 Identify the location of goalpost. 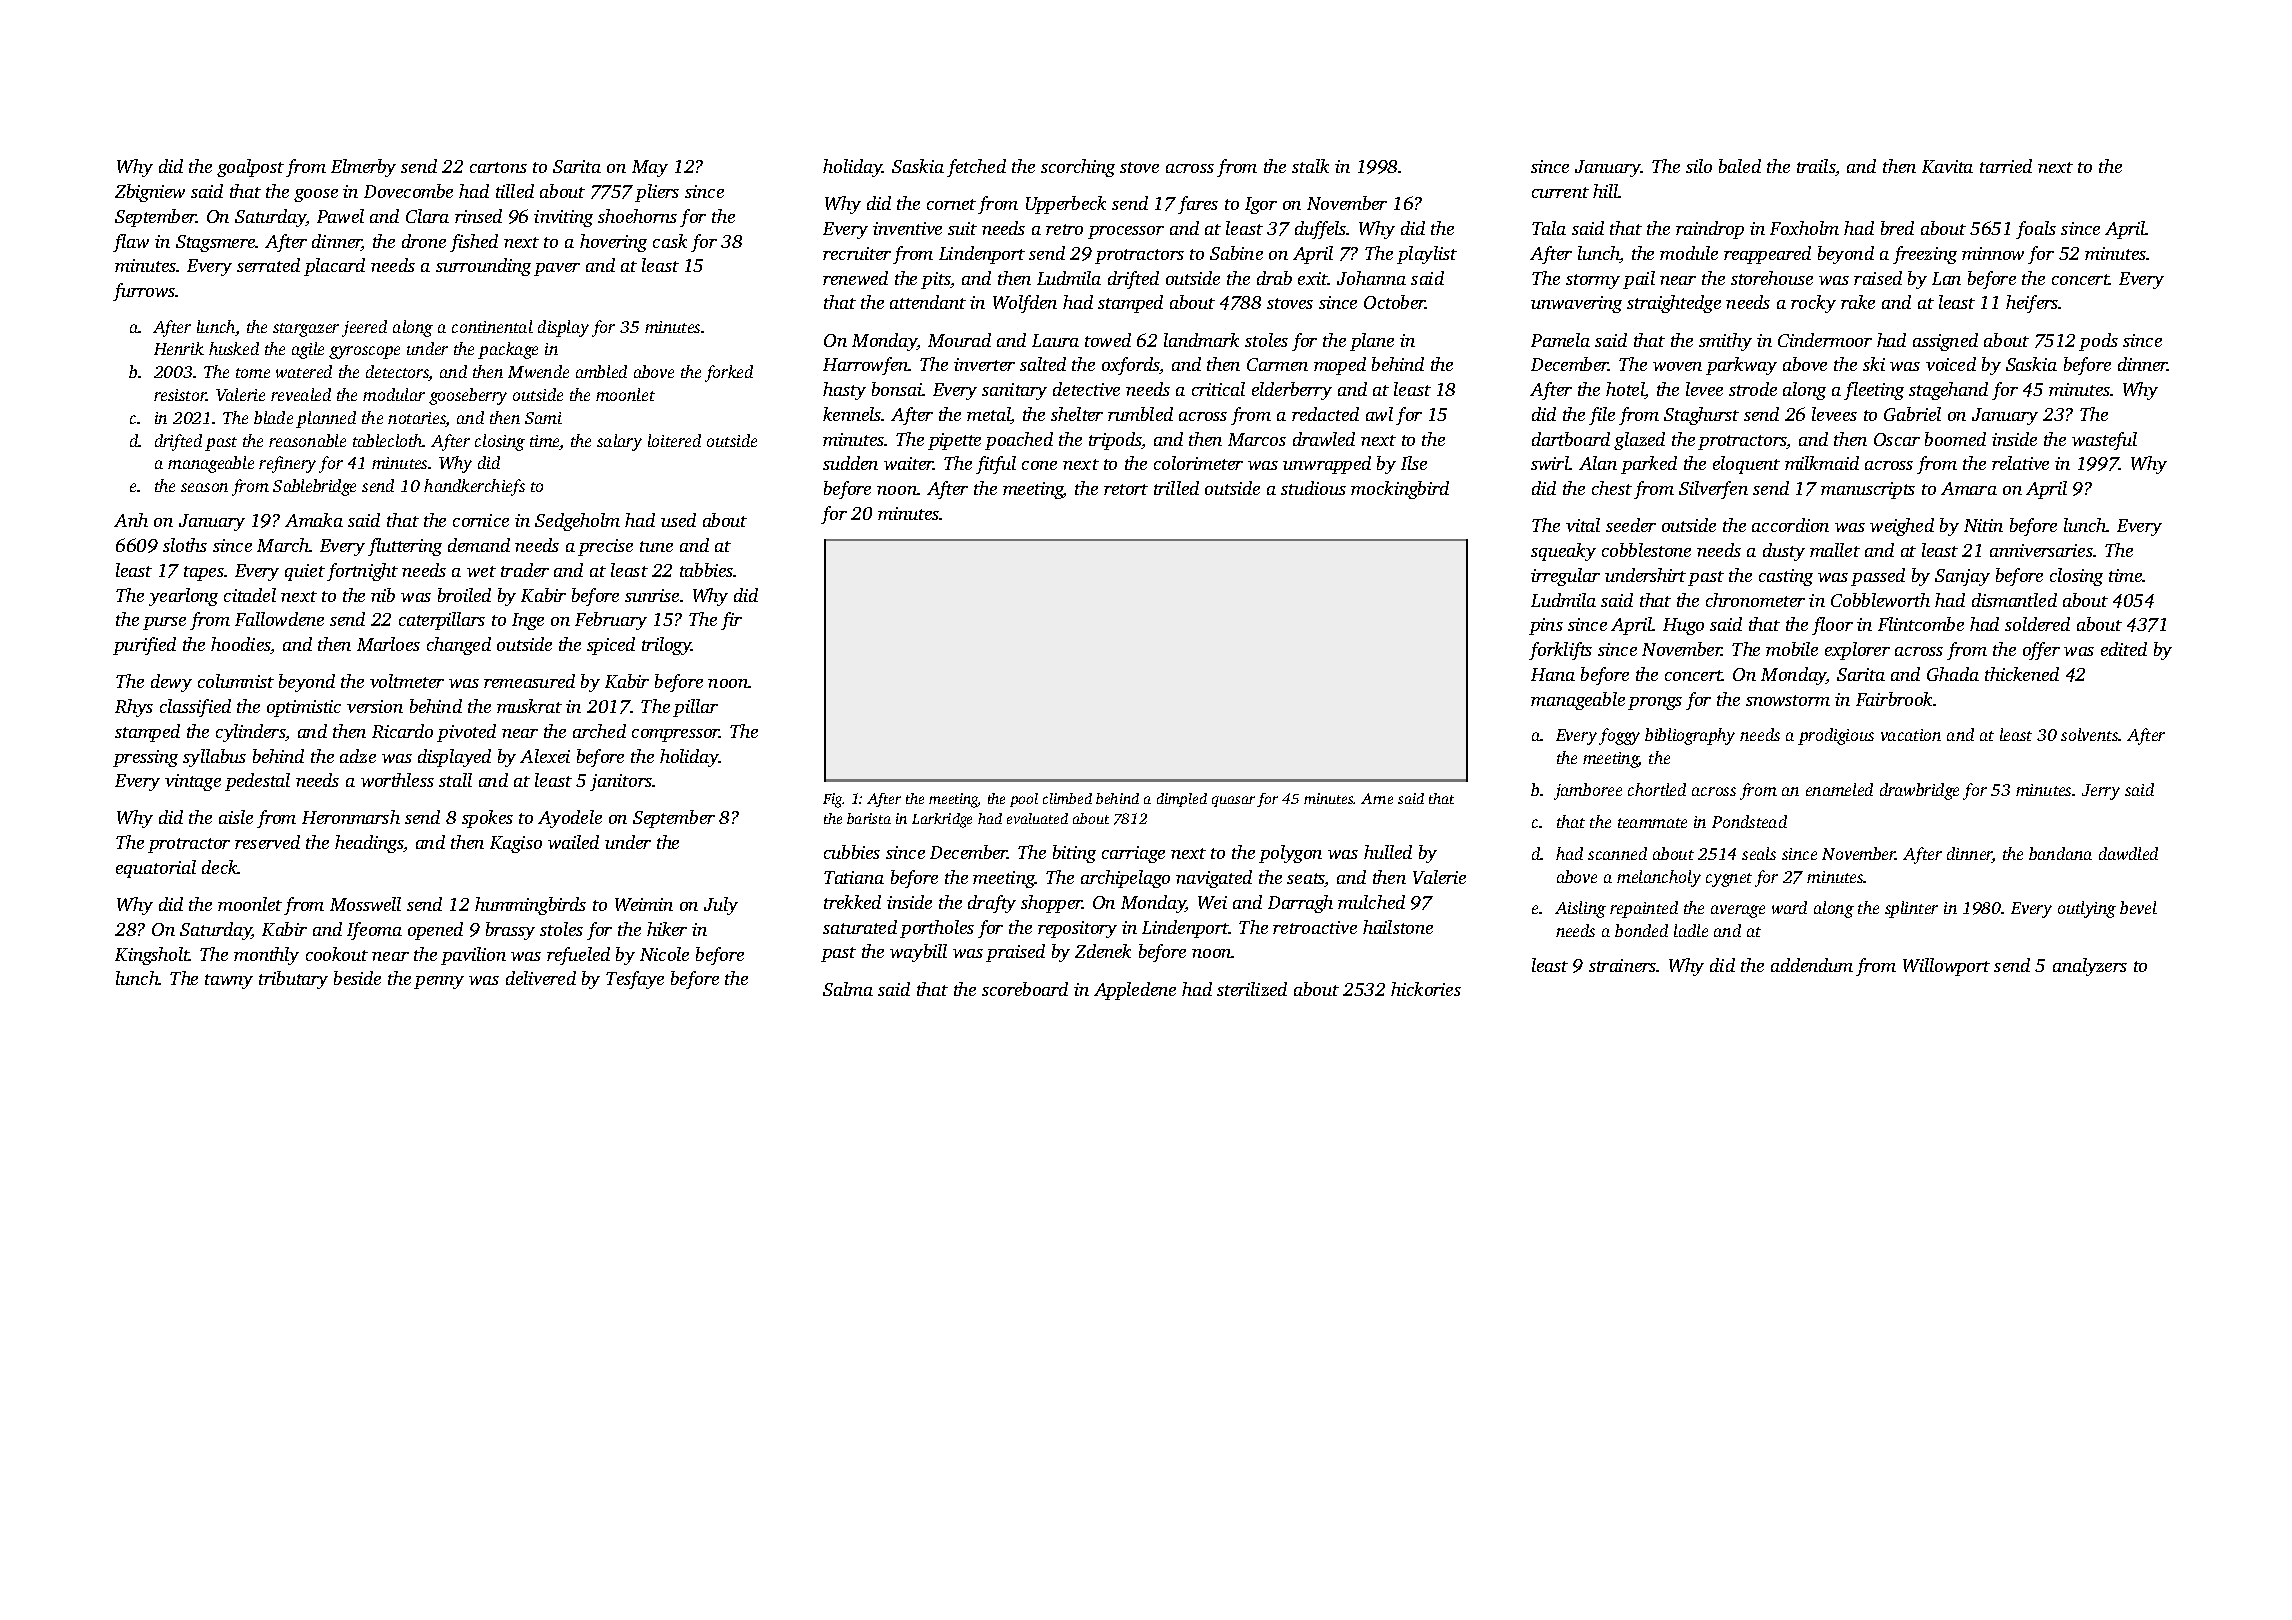
(250, 168).
